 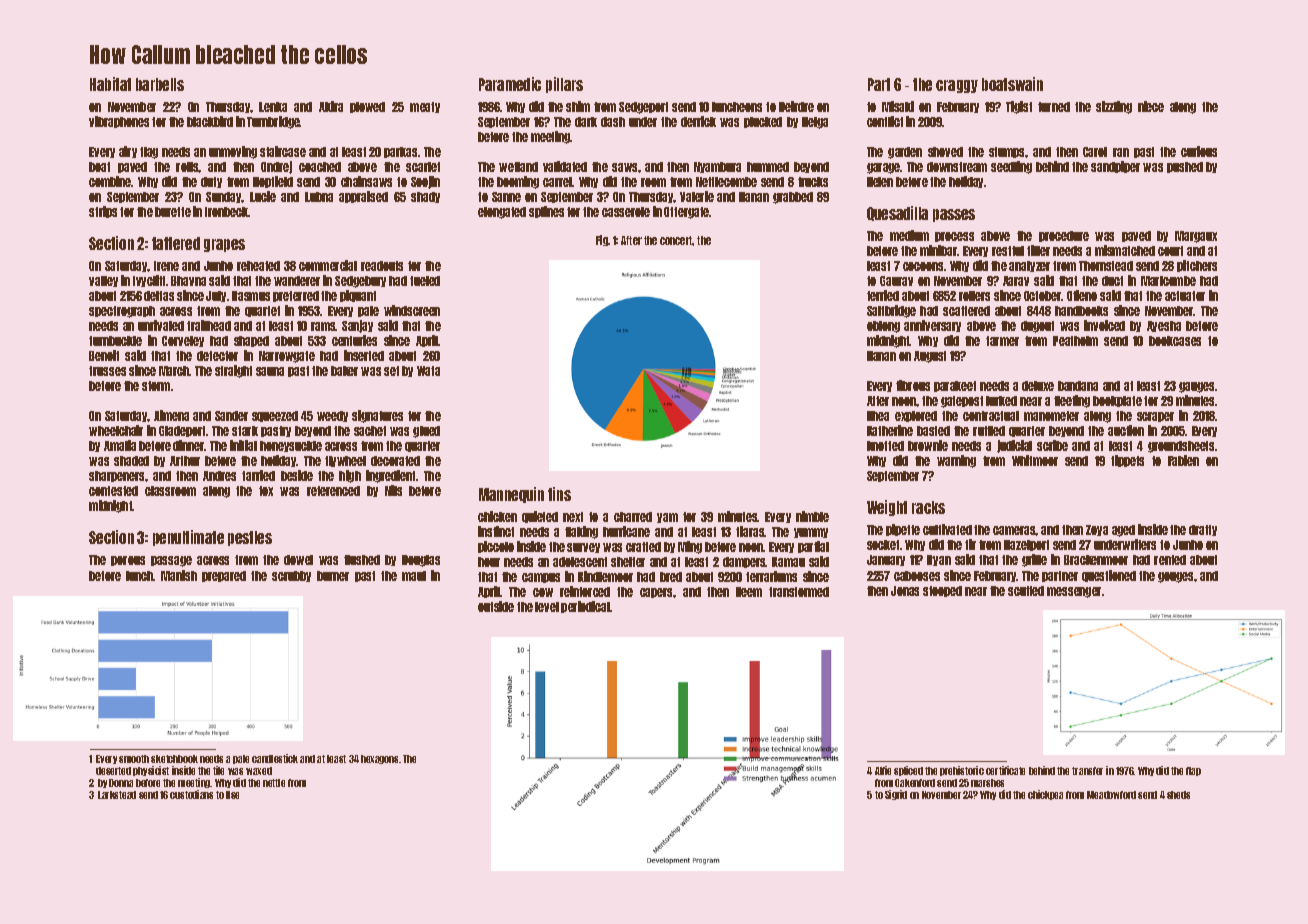 What do you see at coordinates (586, 122) in the screenshot?
I see `dark` at bounding box center [586, 122].
